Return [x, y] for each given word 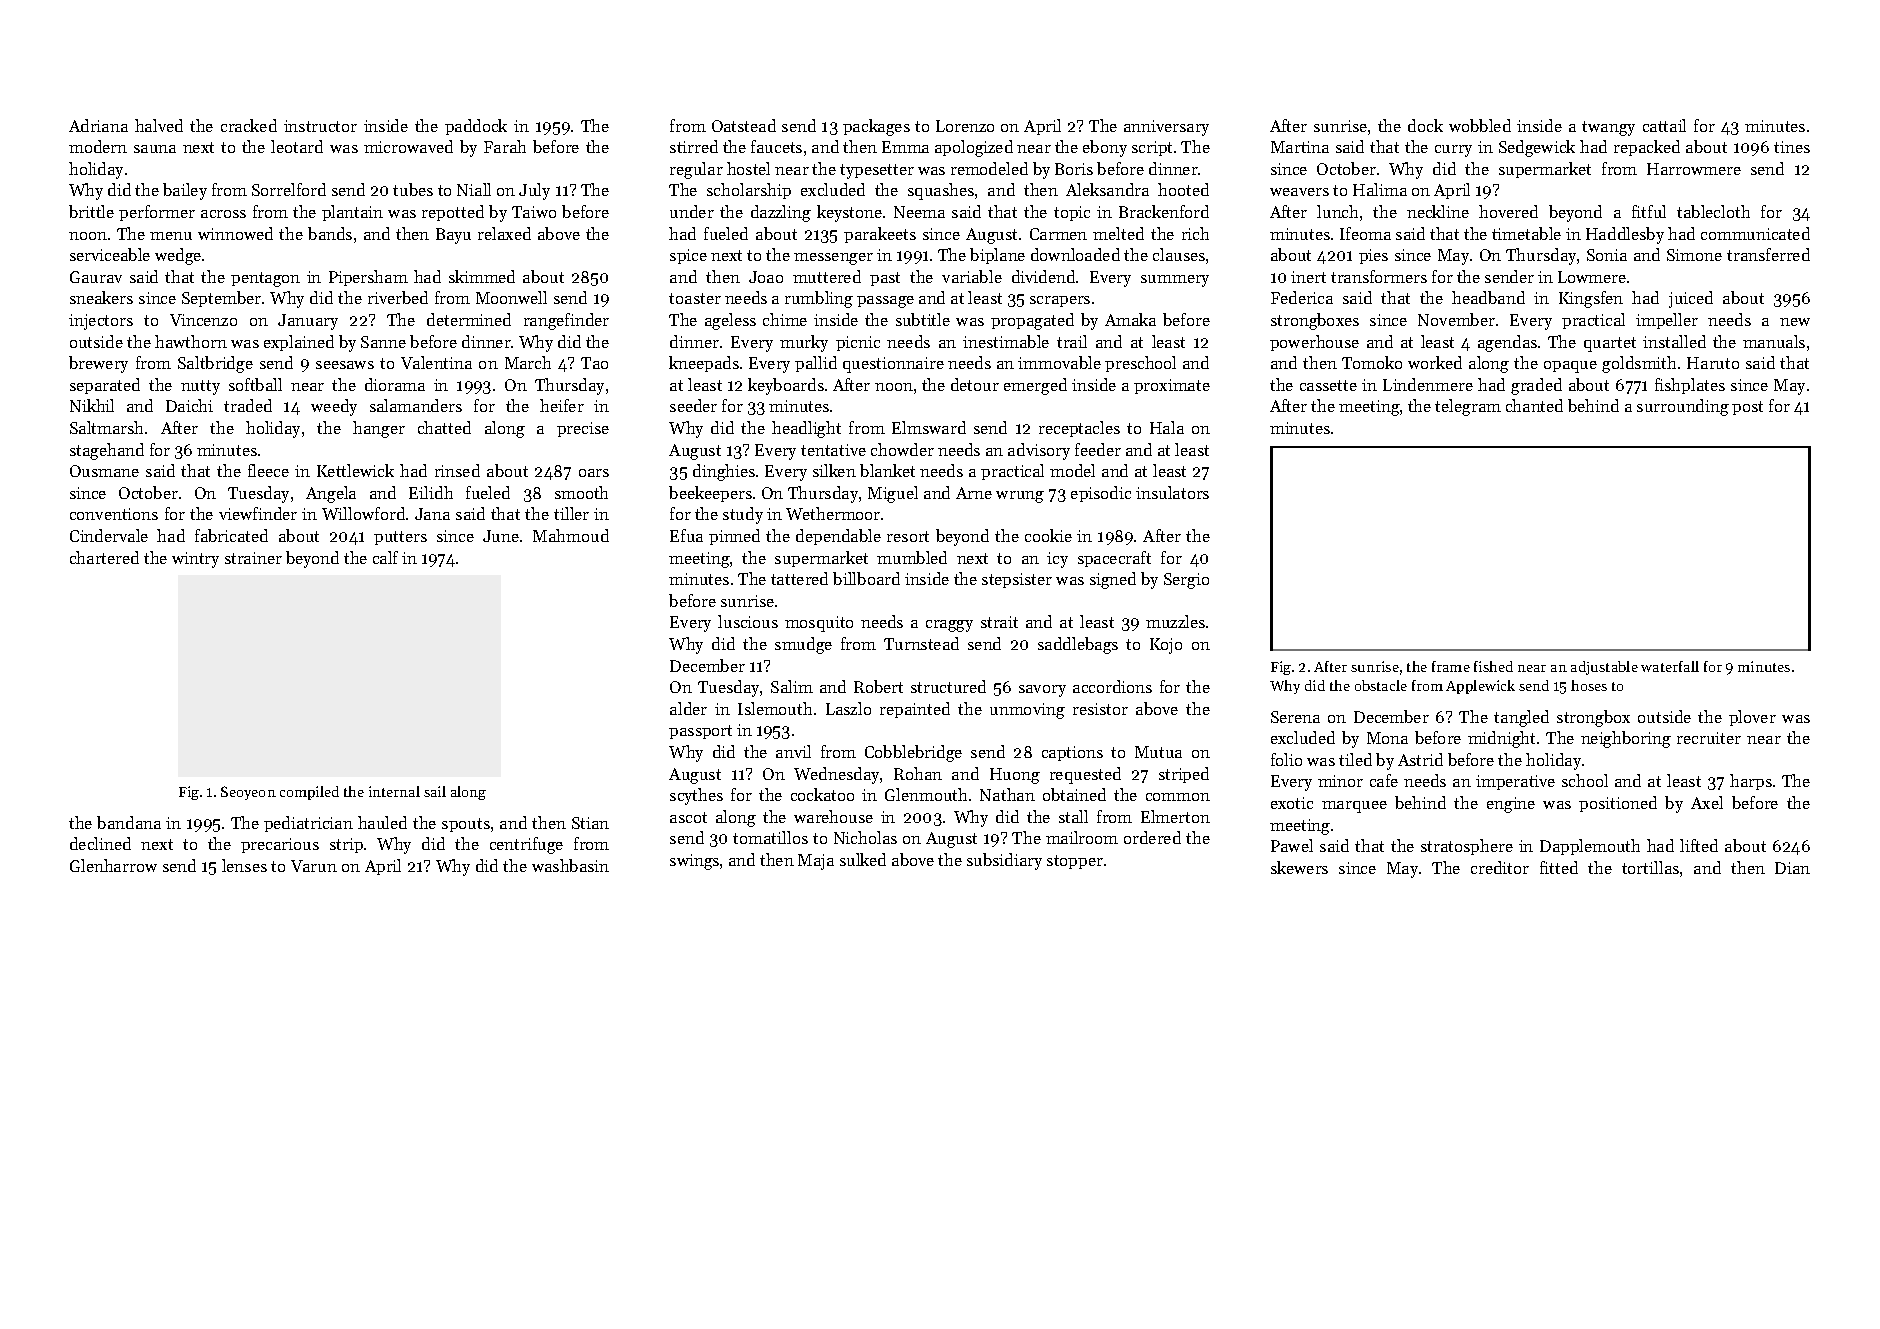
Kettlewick [355, 470]
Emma [905, 147]
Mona [1387, 738]
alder [688, 708]
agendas [1507, 343]
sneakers [101, 297]
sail [435, 791]
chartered [104, 557]
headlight [806, 429]
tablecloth [1713, 211]
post [1747, 408]
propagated [1032, 321]
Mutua [1158, 752]
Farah [505, 146]
